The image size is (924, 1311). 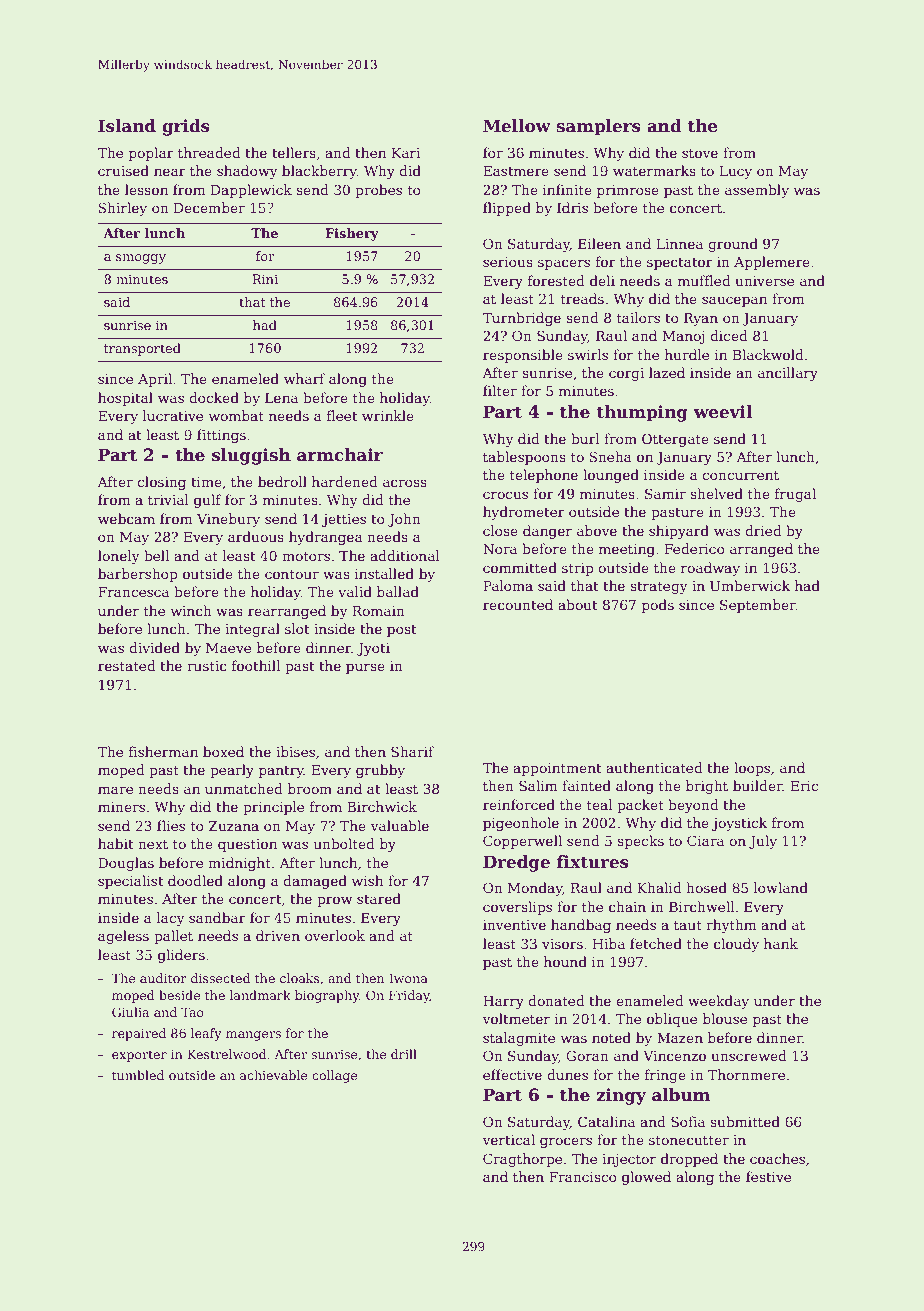 What do you see at coordinates (729, 335) in the page?
I see `diced` at bounding box center [729, 335].
